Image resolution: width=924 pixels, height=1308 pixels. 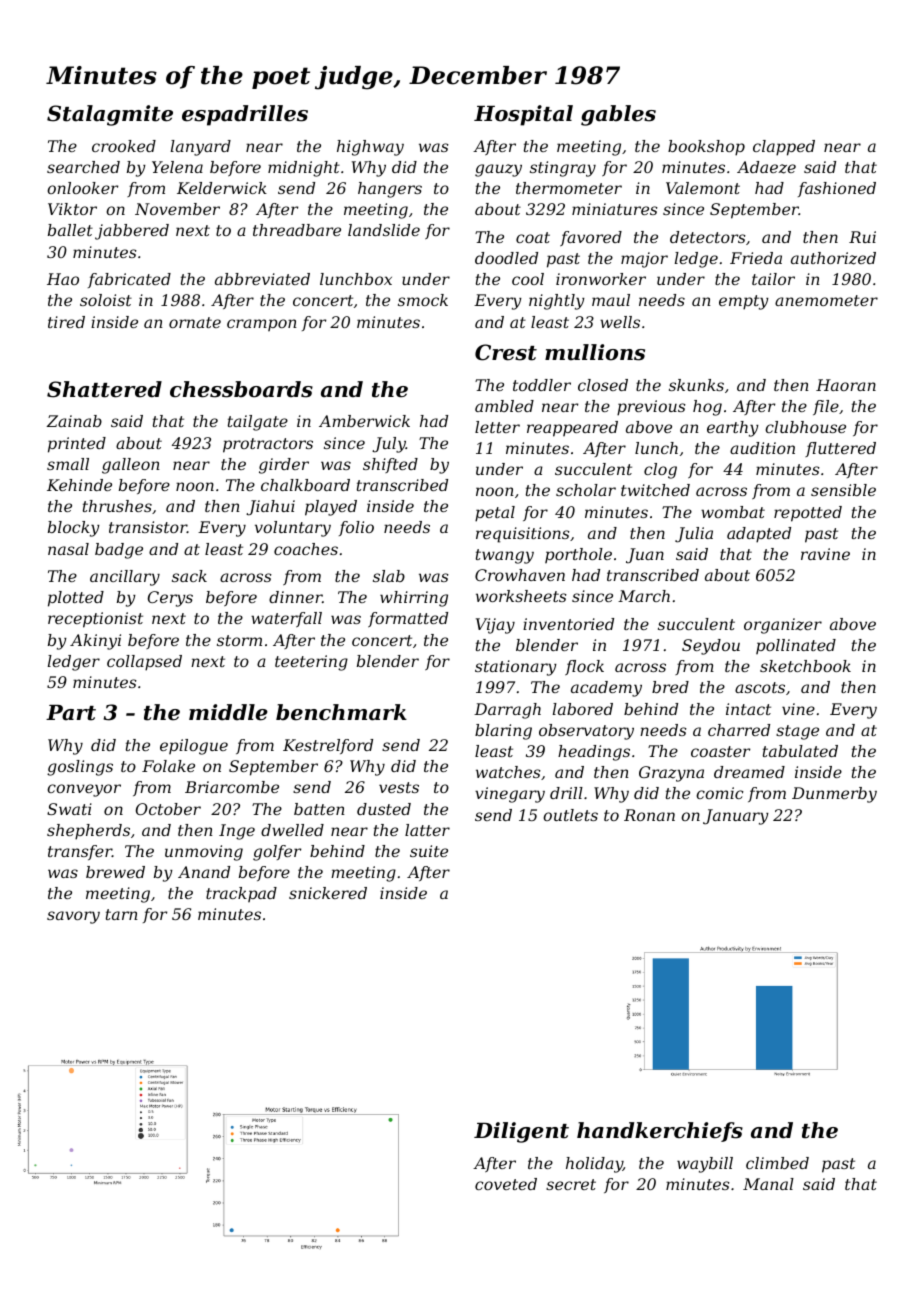 What do you see at coordinates (506, 1184) in the screenshot?
I see `coveted` at bounding box center [506, 1184].
